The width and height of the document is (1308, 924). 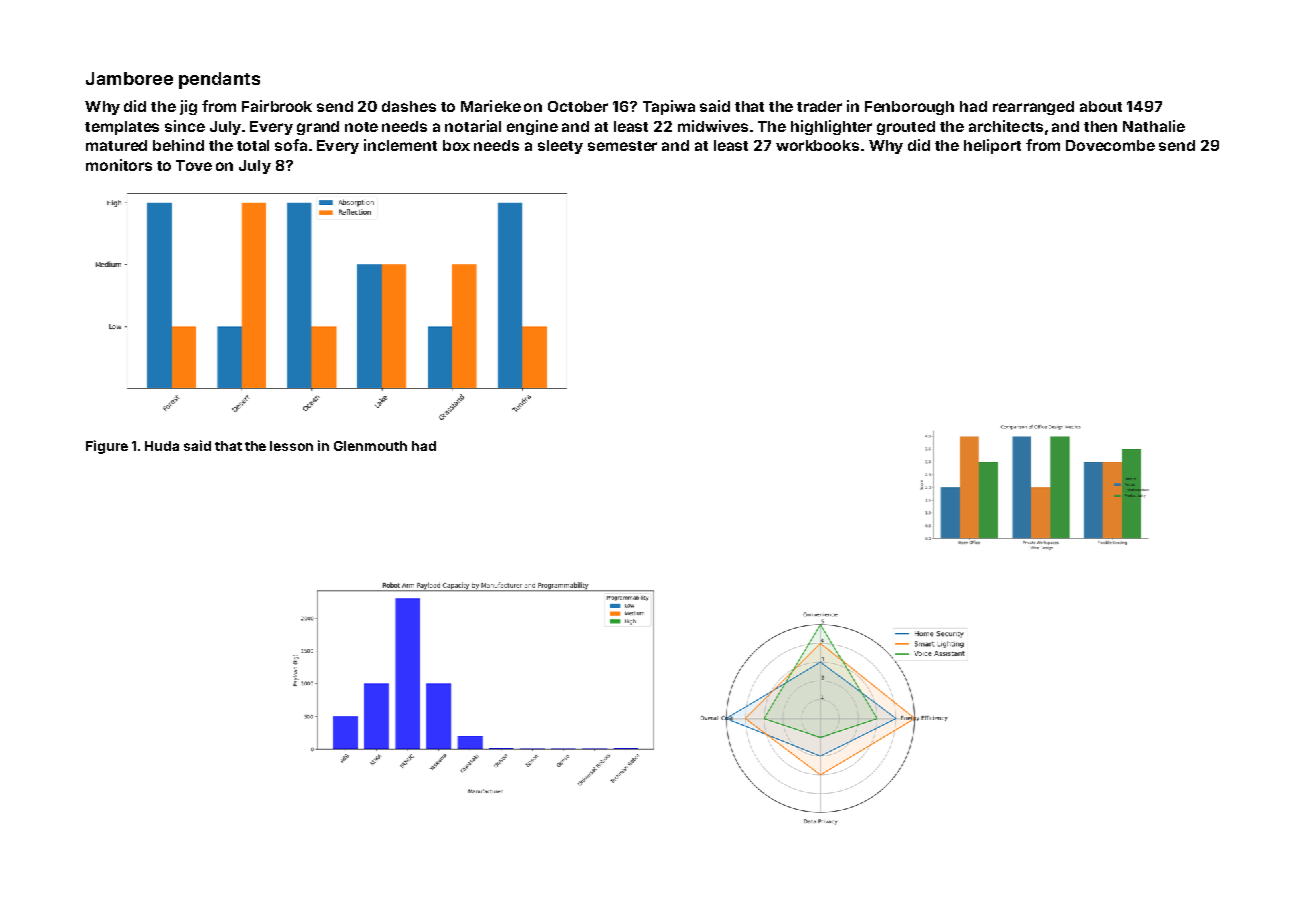 What do you see at coordinates (119, 165) in the document?
I see `monitors` at bounding box center [119, 165].
